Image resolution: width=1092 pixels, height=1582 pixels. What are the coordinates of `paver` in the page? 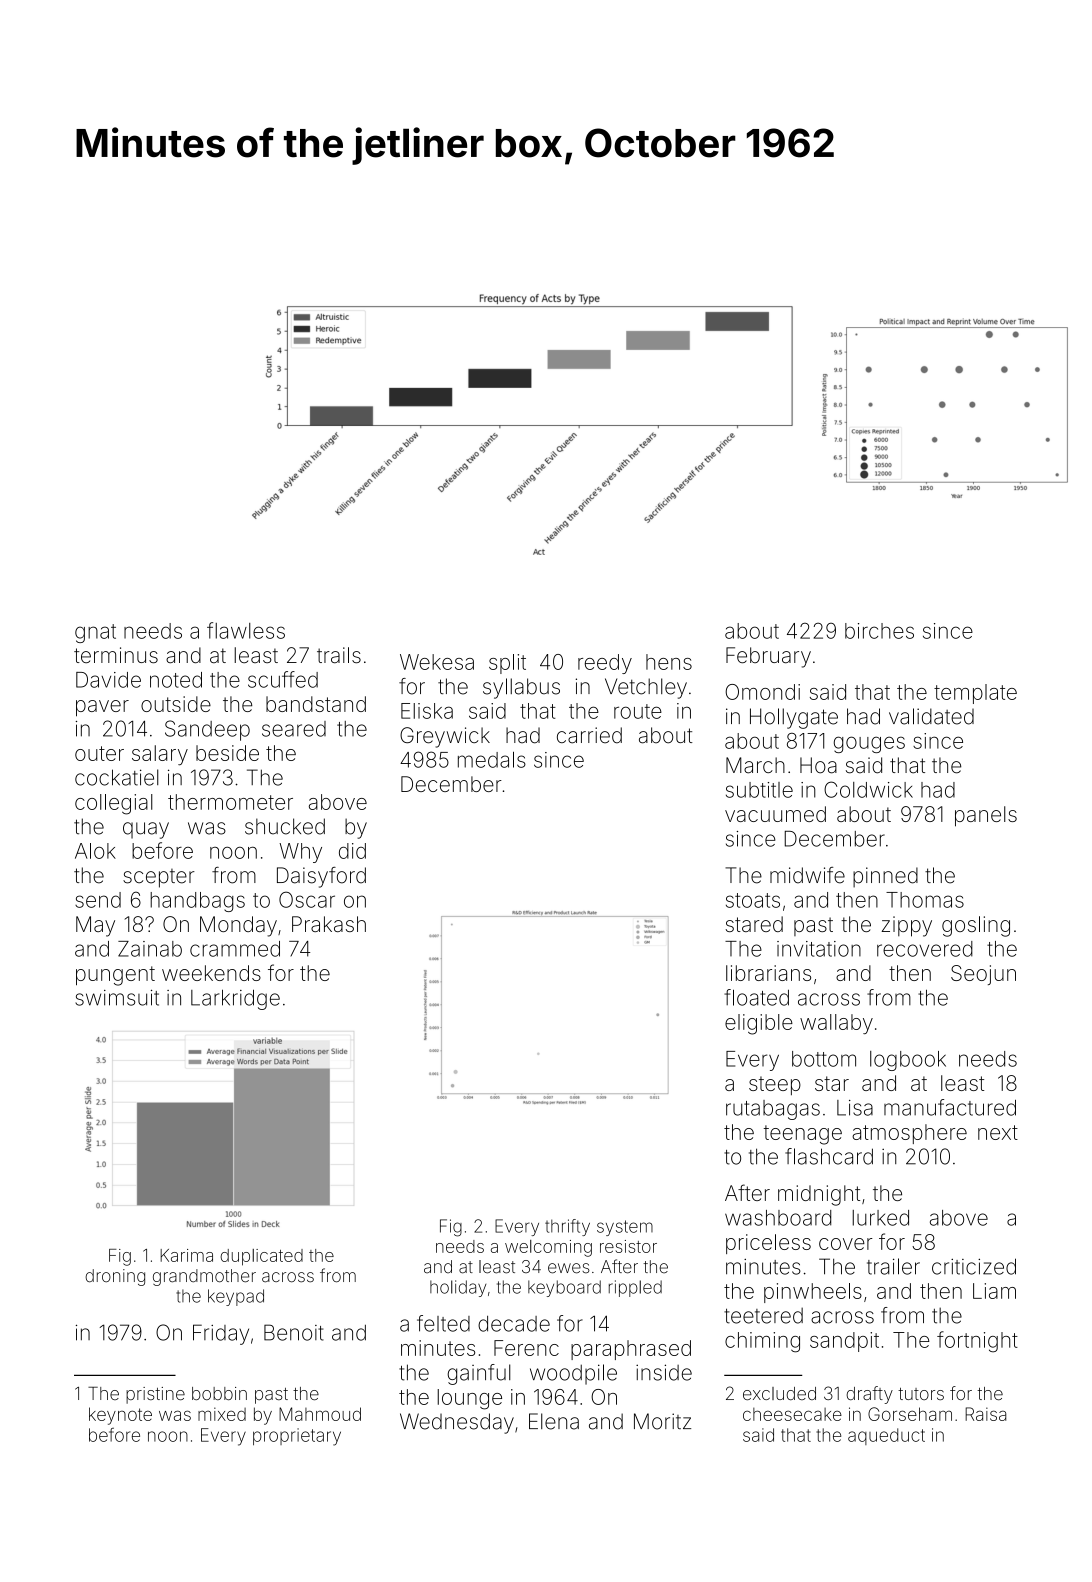 It's located at (102, 708).
